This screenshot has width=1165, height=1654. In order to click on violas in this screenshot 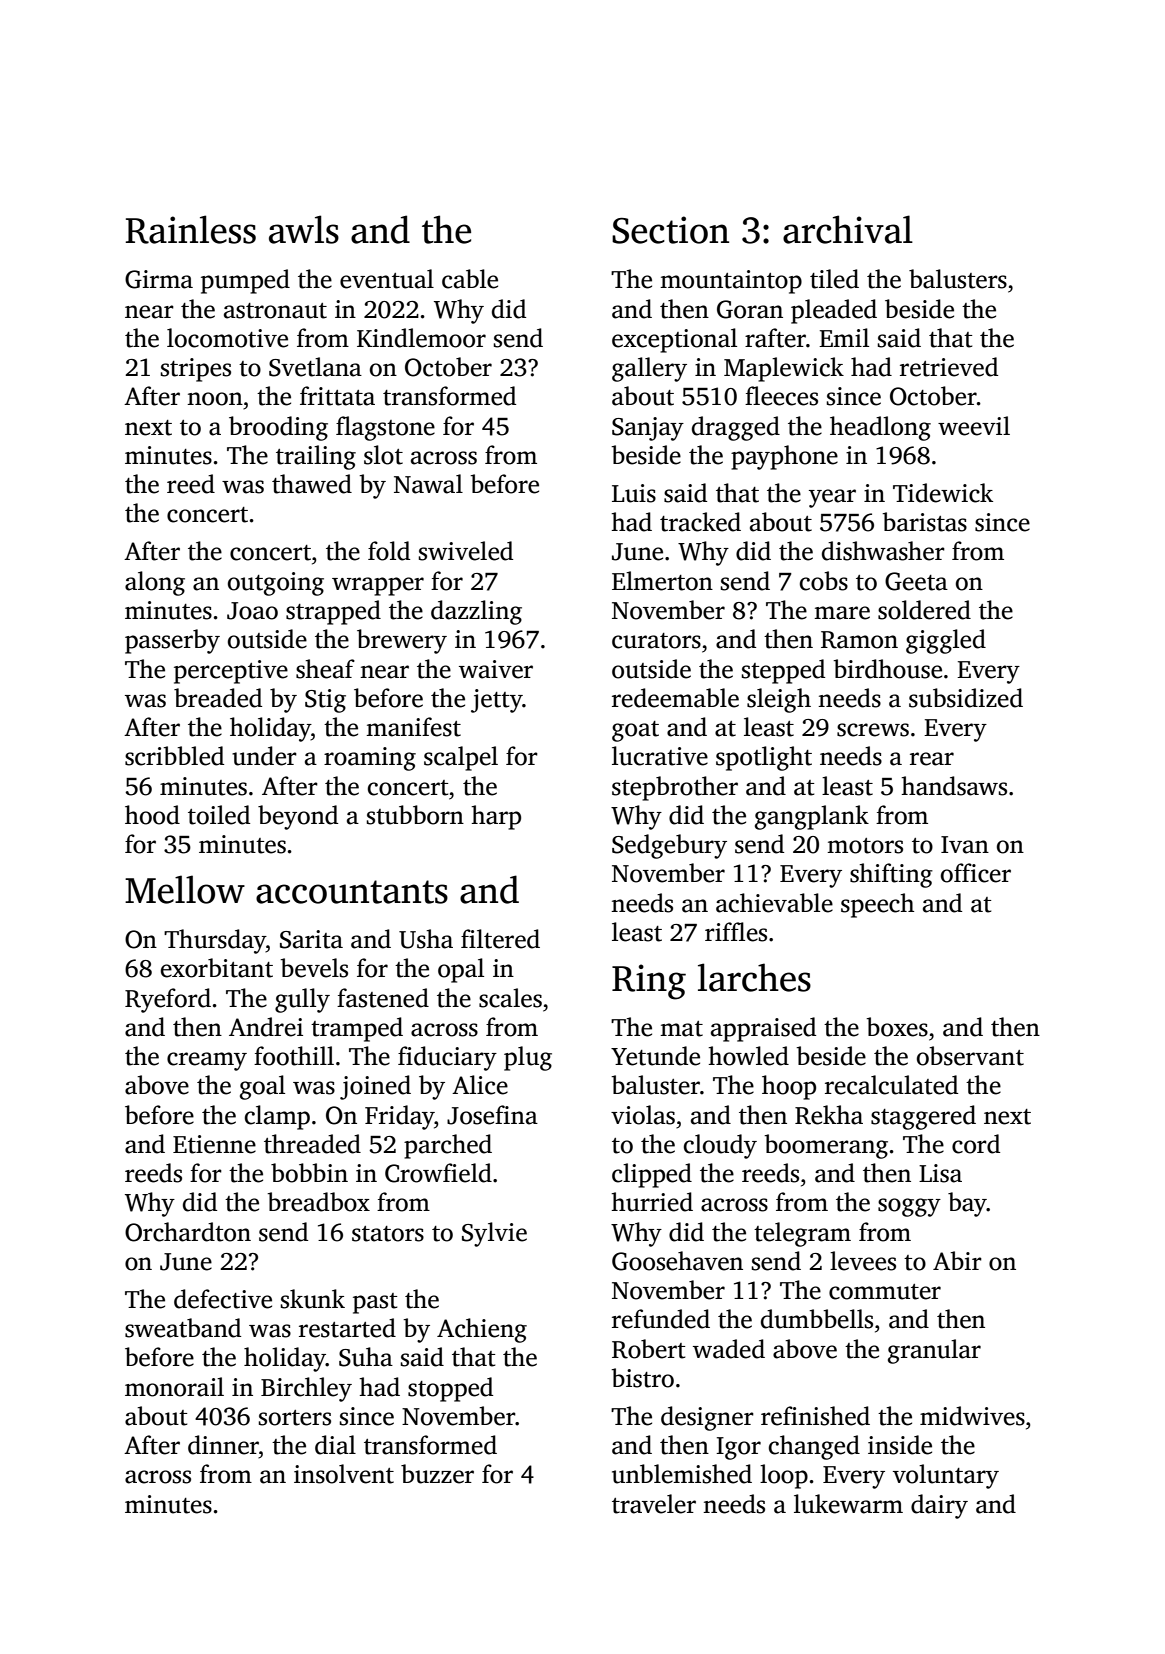, I will do `click(643, 1115)`.
